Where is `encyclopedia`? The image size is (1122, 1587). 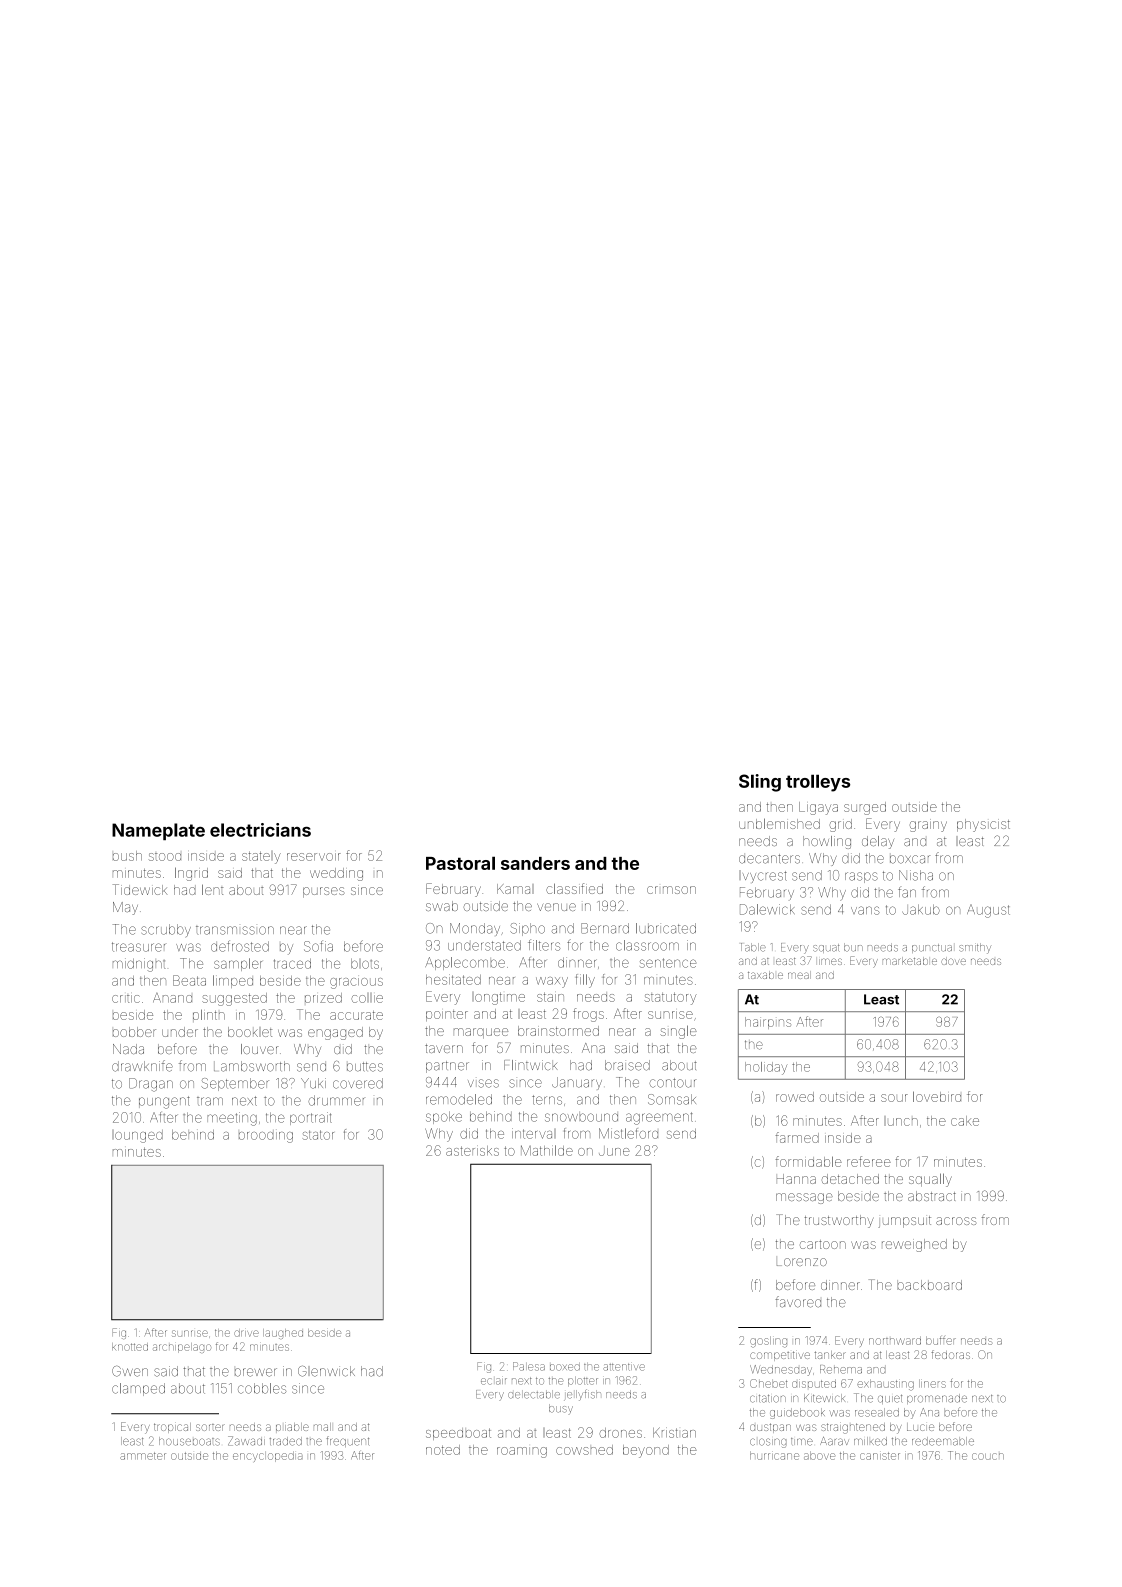
encyclopedia is located at coordinates (268, 1457).
